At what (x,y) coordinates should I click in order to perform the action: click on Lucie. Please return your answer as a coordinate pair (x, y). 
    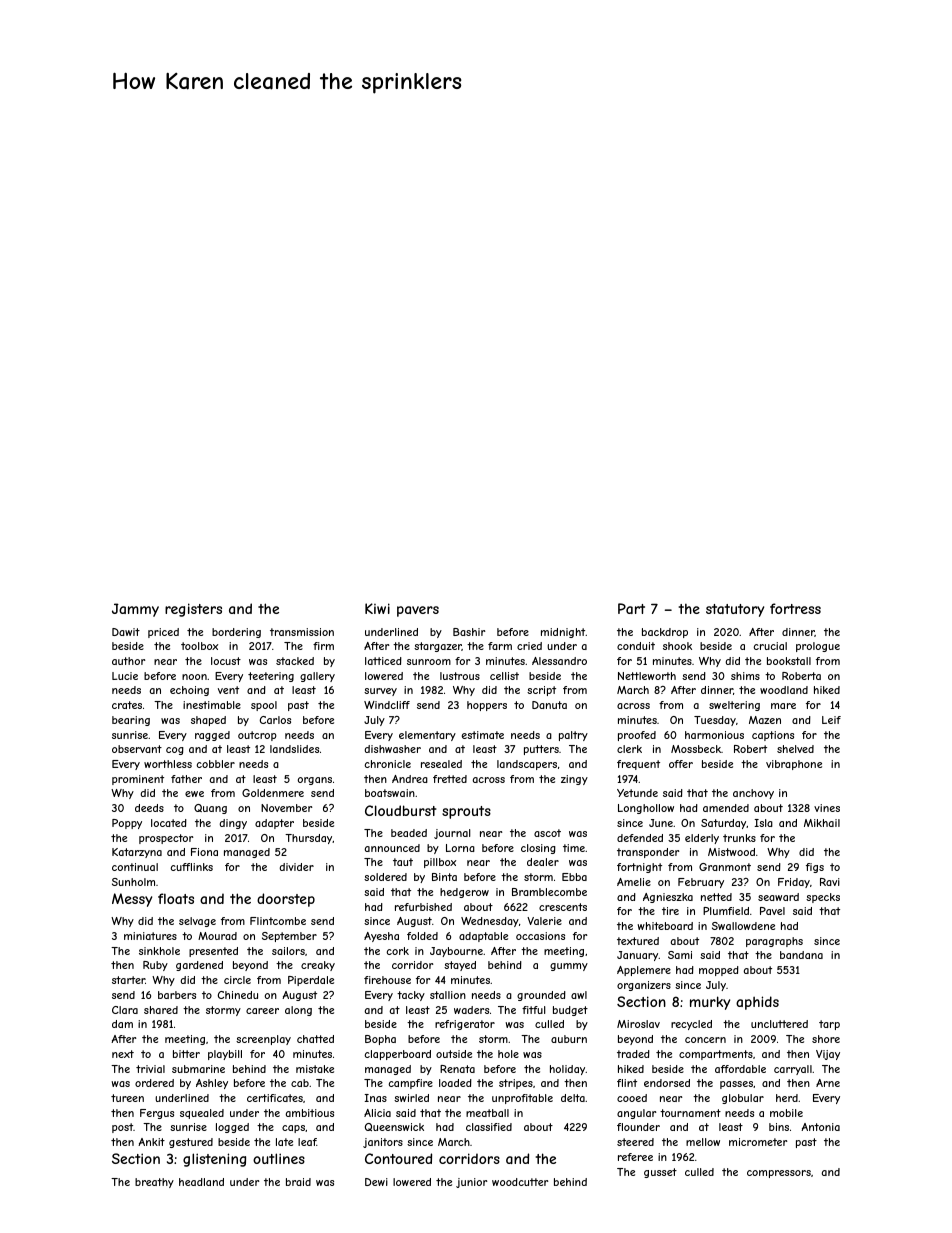
    Looking at the image, I should click on (125, 676).
